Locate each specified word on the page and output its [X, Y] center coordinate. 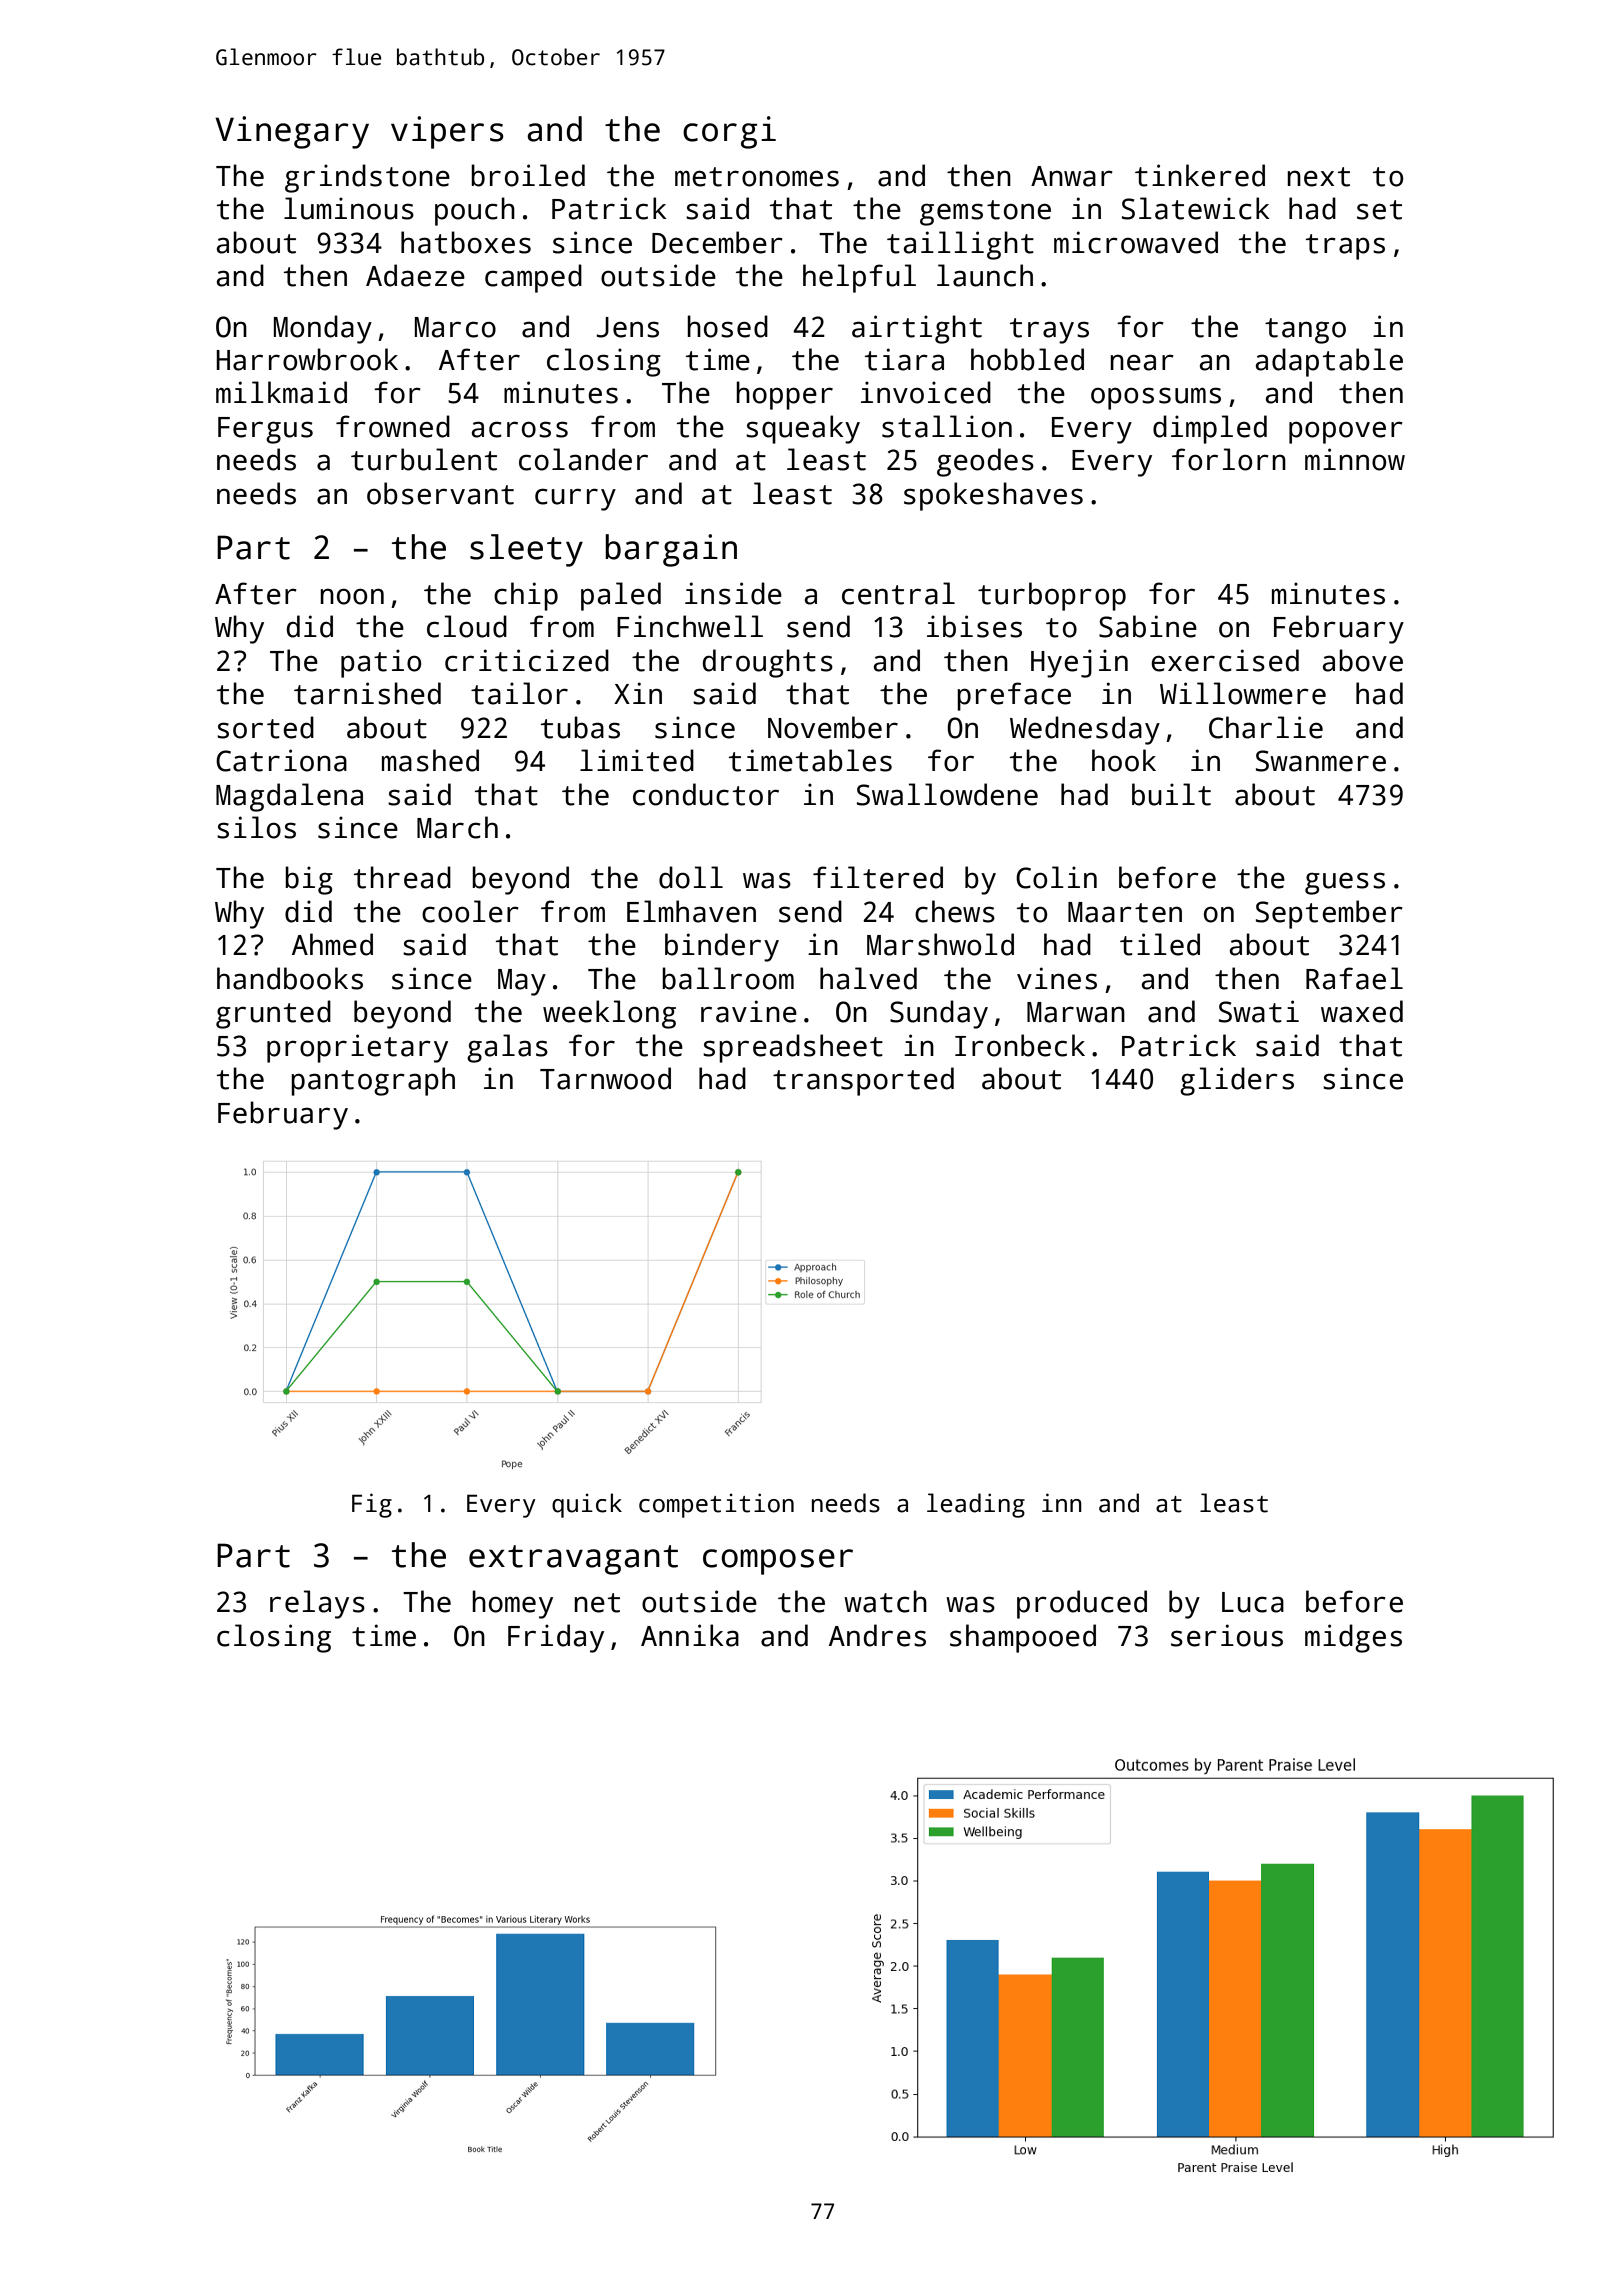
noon [352, 596]
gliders [1237, 1081]
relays [317, 1604]
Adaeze [415, 275]
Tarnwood [605, 1078]
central [898, 593]
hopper [784, 395]
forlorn [1229, 459]
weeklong [609, 1014]
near [1142, 362]
